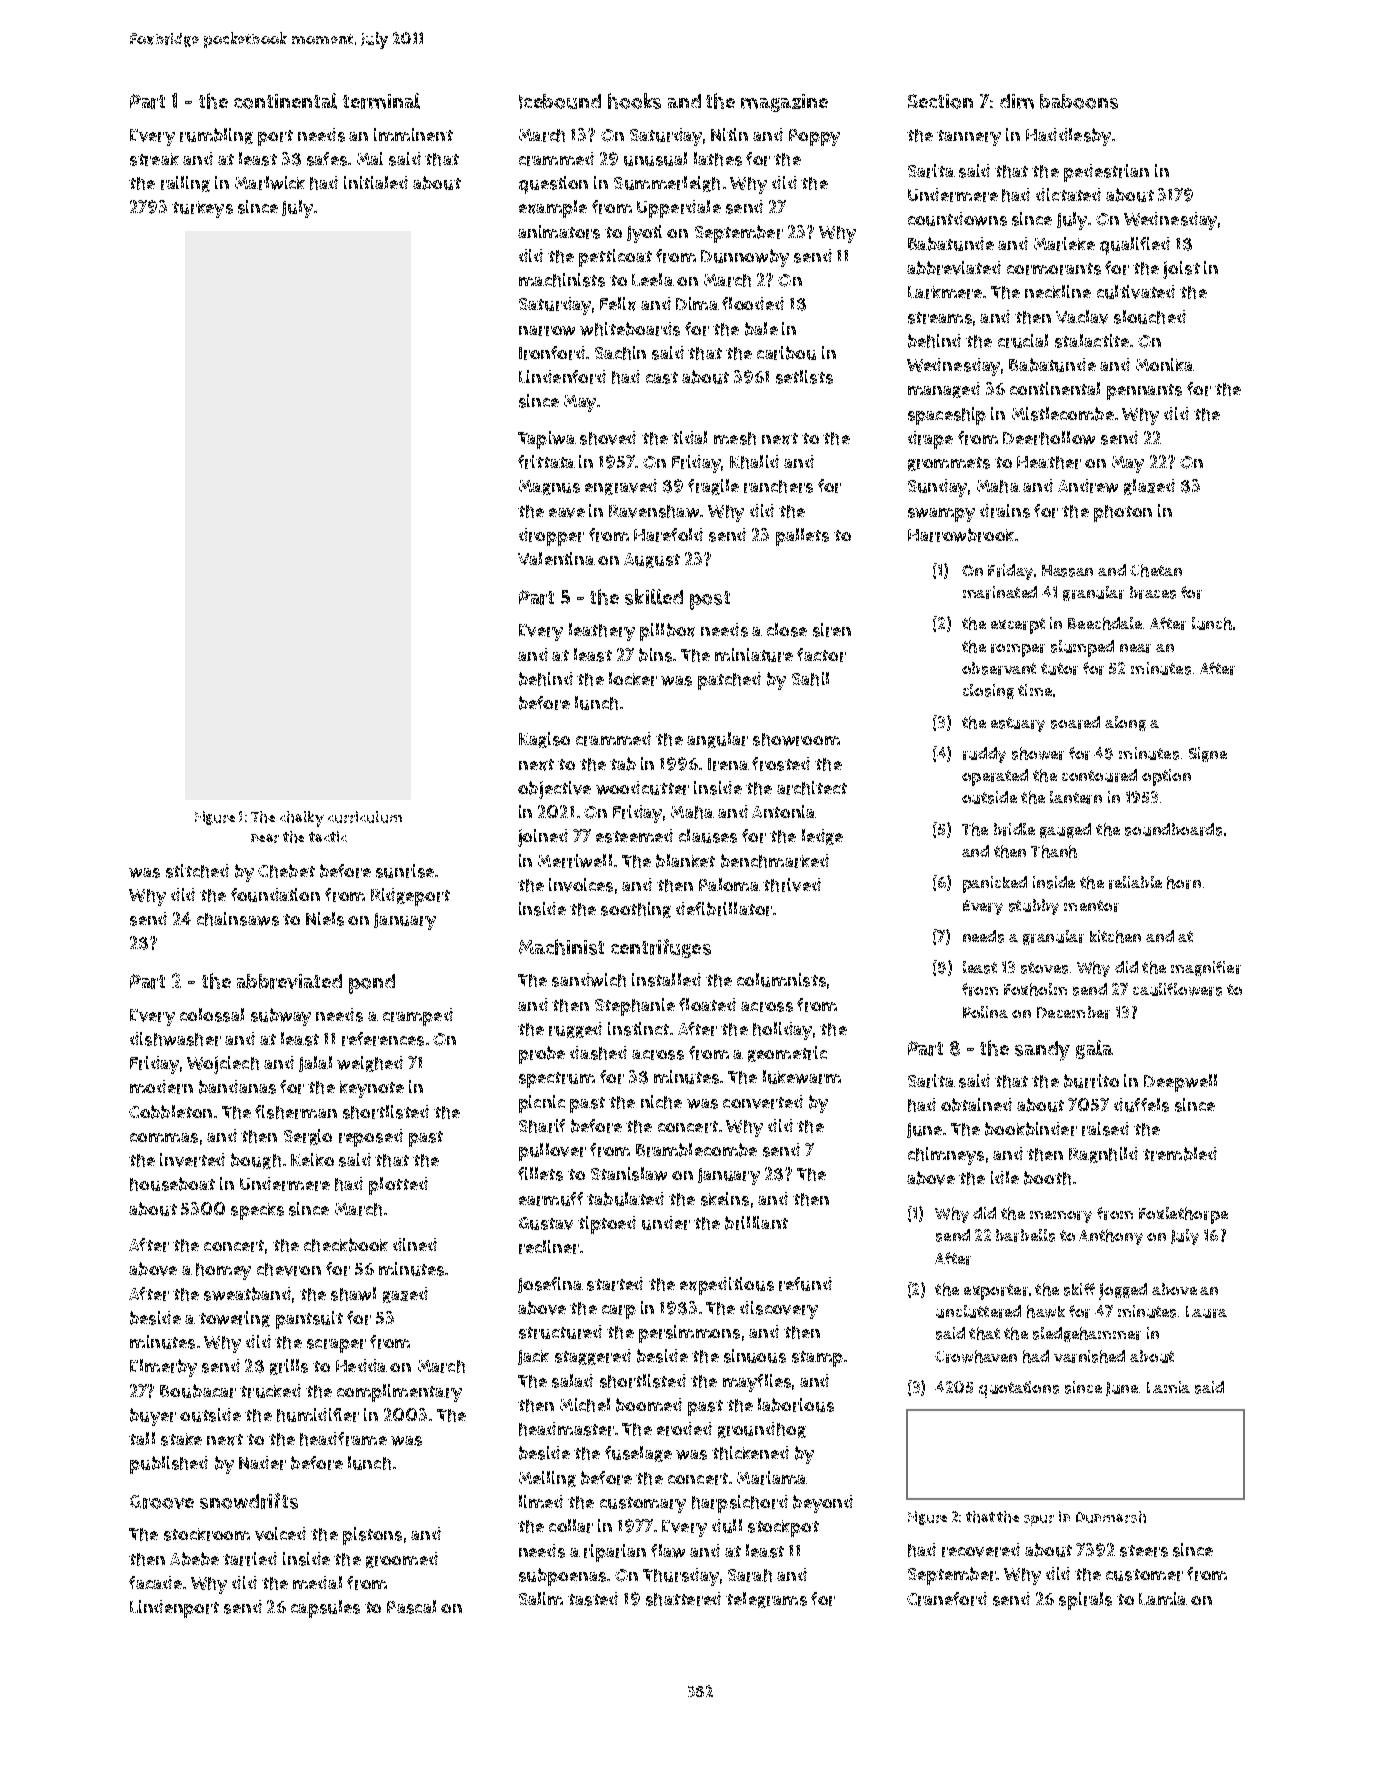 The width and height of the image is (1374, 1778). What do you see at coordinates (197, 871) in the image?
I see `stitched` at bounding box center [197, 871].
